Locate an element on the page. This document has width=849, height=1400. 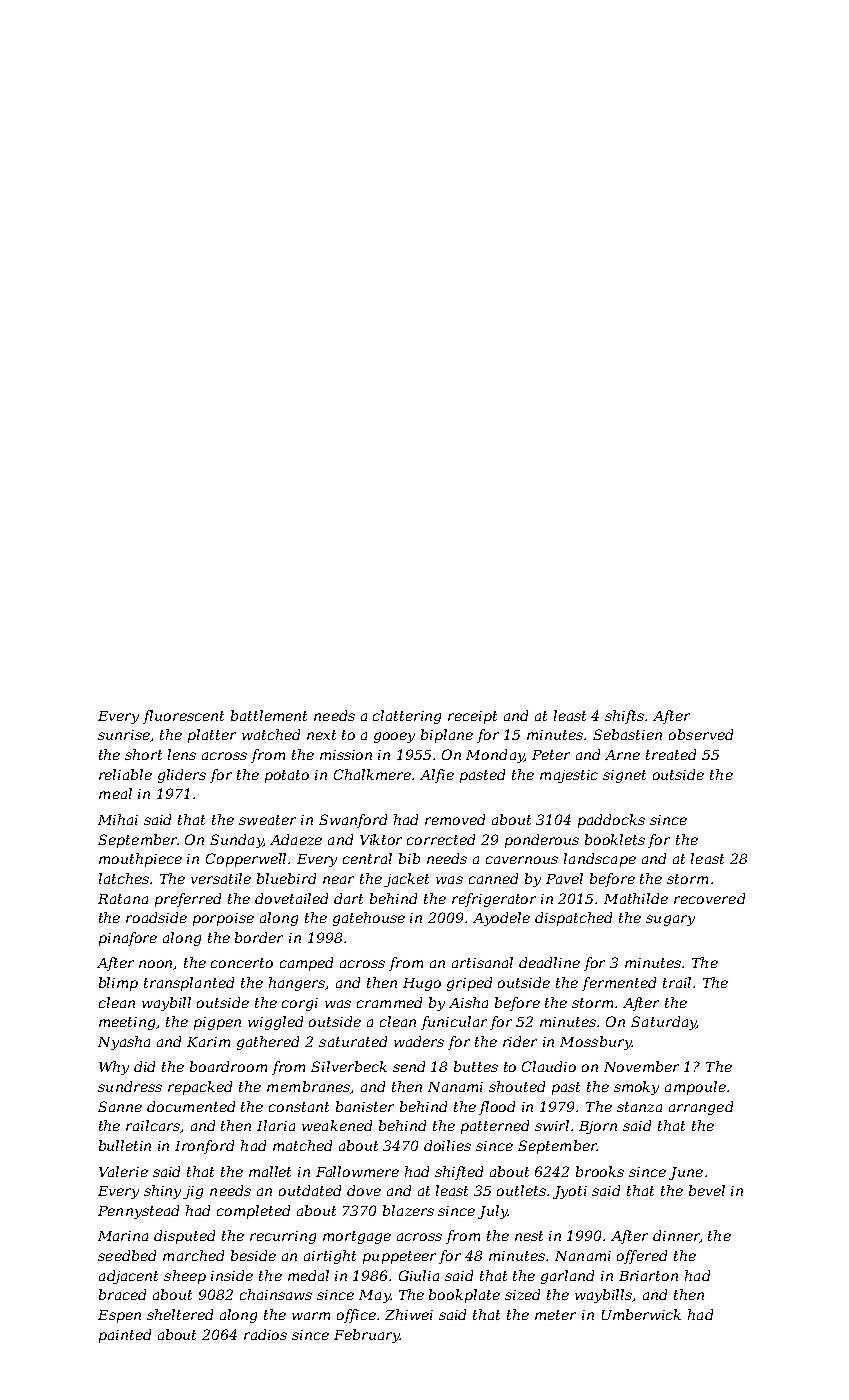
Pennystead is located at coordinates (138, 1212).
